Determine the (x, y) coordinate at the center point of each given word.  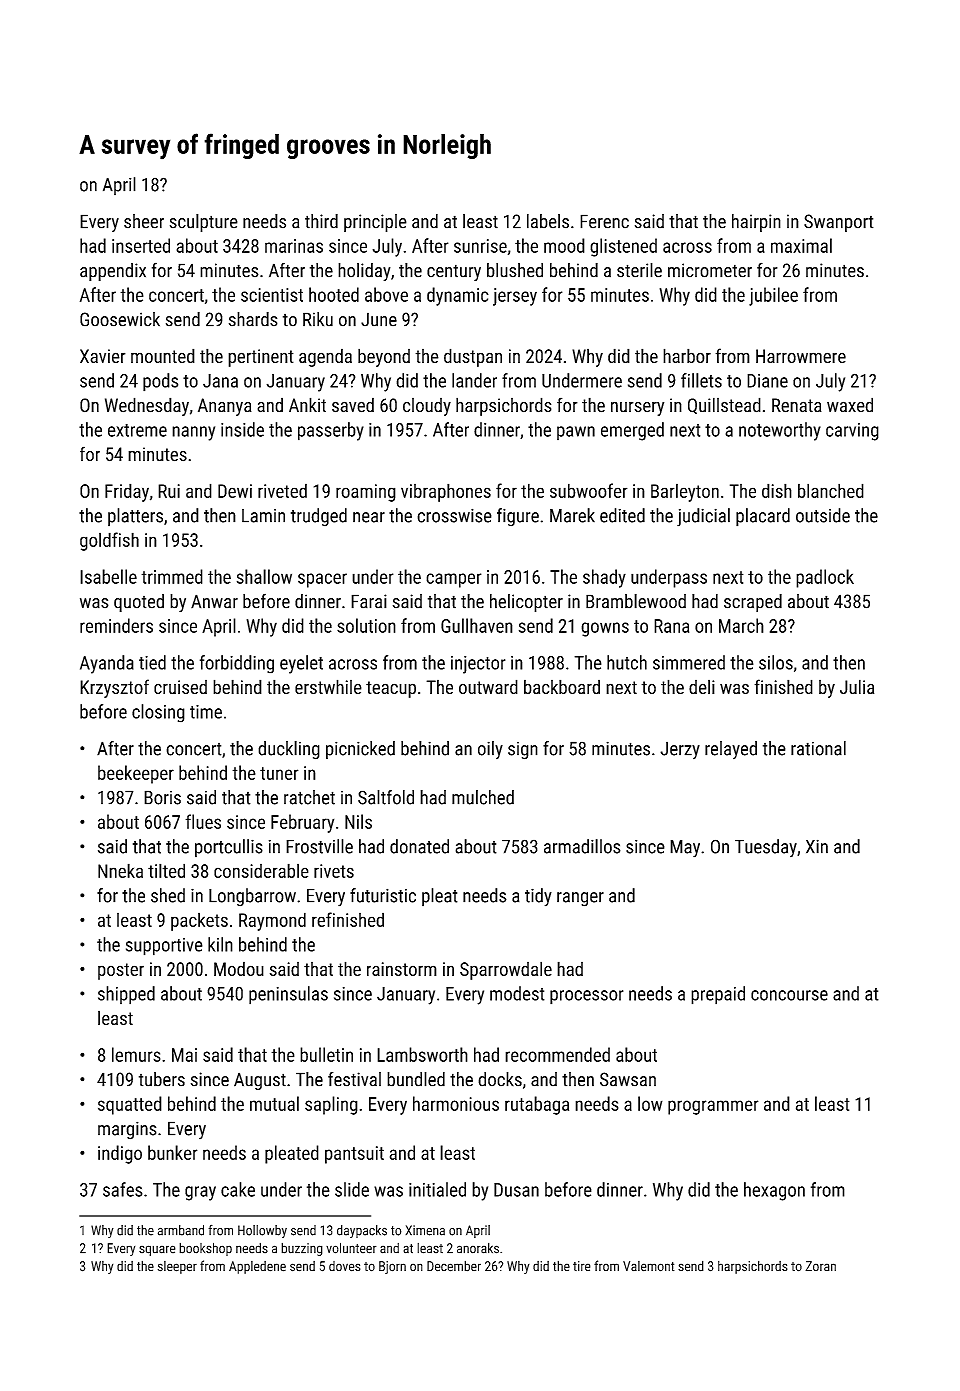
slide (352, 1189)
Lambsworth (422, 1054)
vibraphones (446, 492)
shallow (264, 576)
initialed (437, 1189)
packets (199, 921)
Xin (817, 846)
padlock (825, 578)
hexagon (774, 1191)
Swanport (839, 223)
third (321, 221)
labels (548, 221)
